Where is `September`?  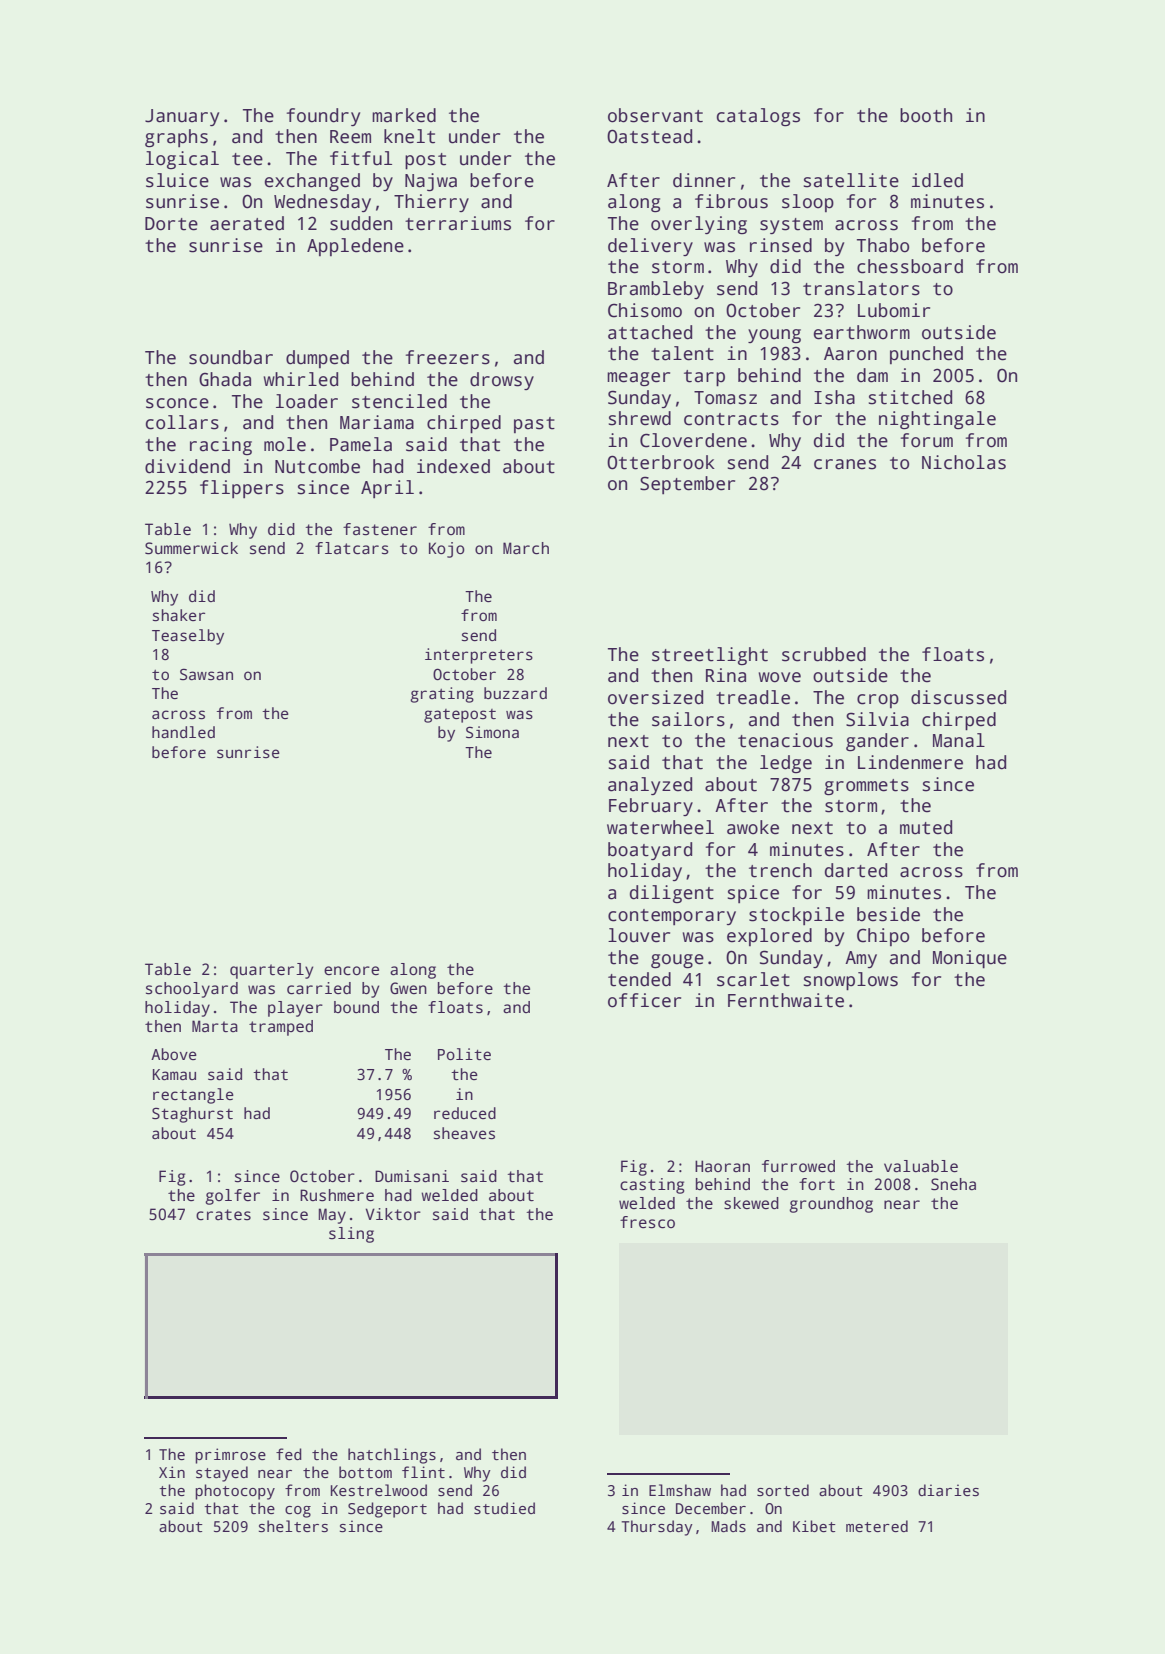
September is located at coordinates (687, 485).
